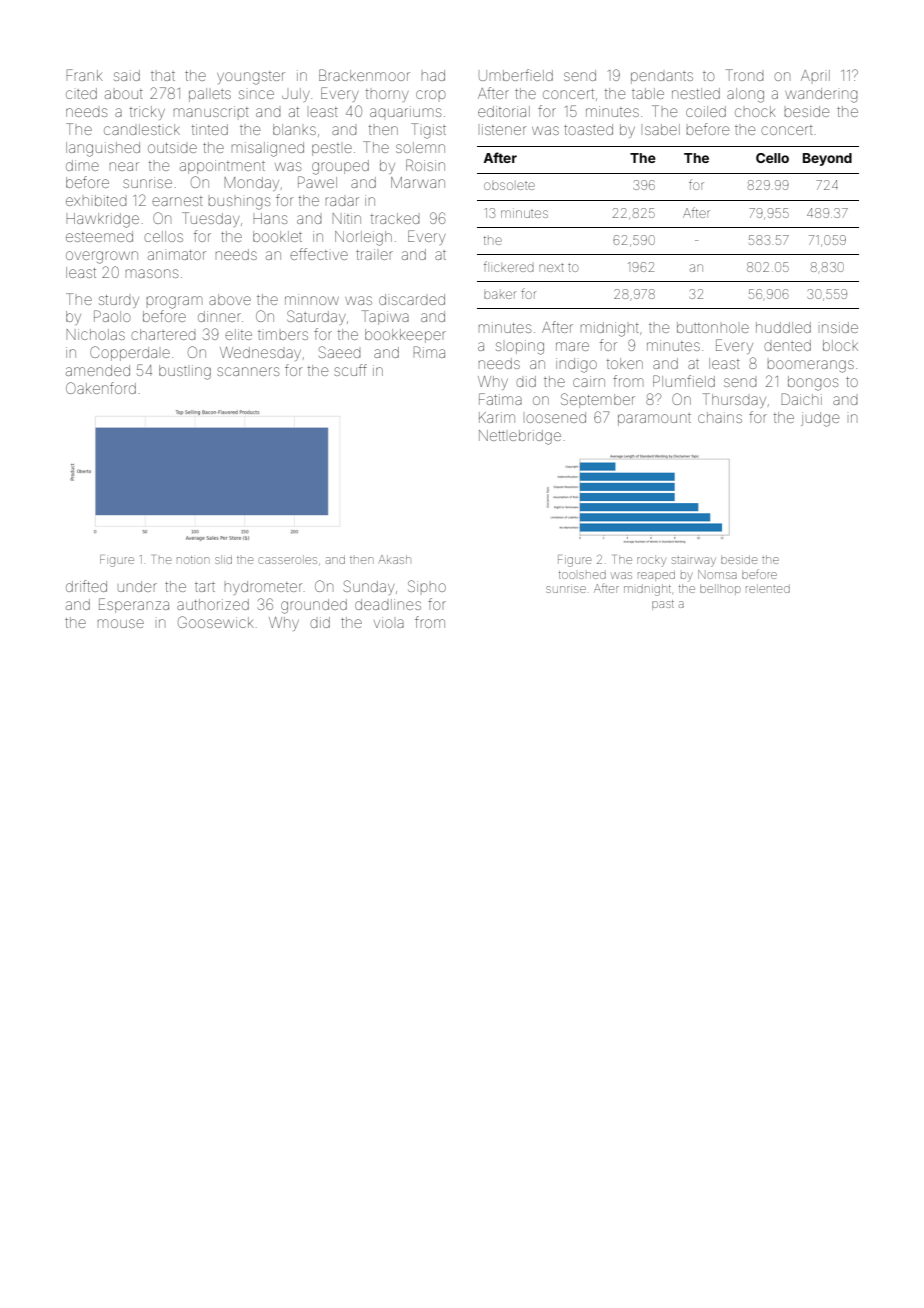  Describe the element at coordinates (429, 352) in the page. I see `Rima` at that location.
